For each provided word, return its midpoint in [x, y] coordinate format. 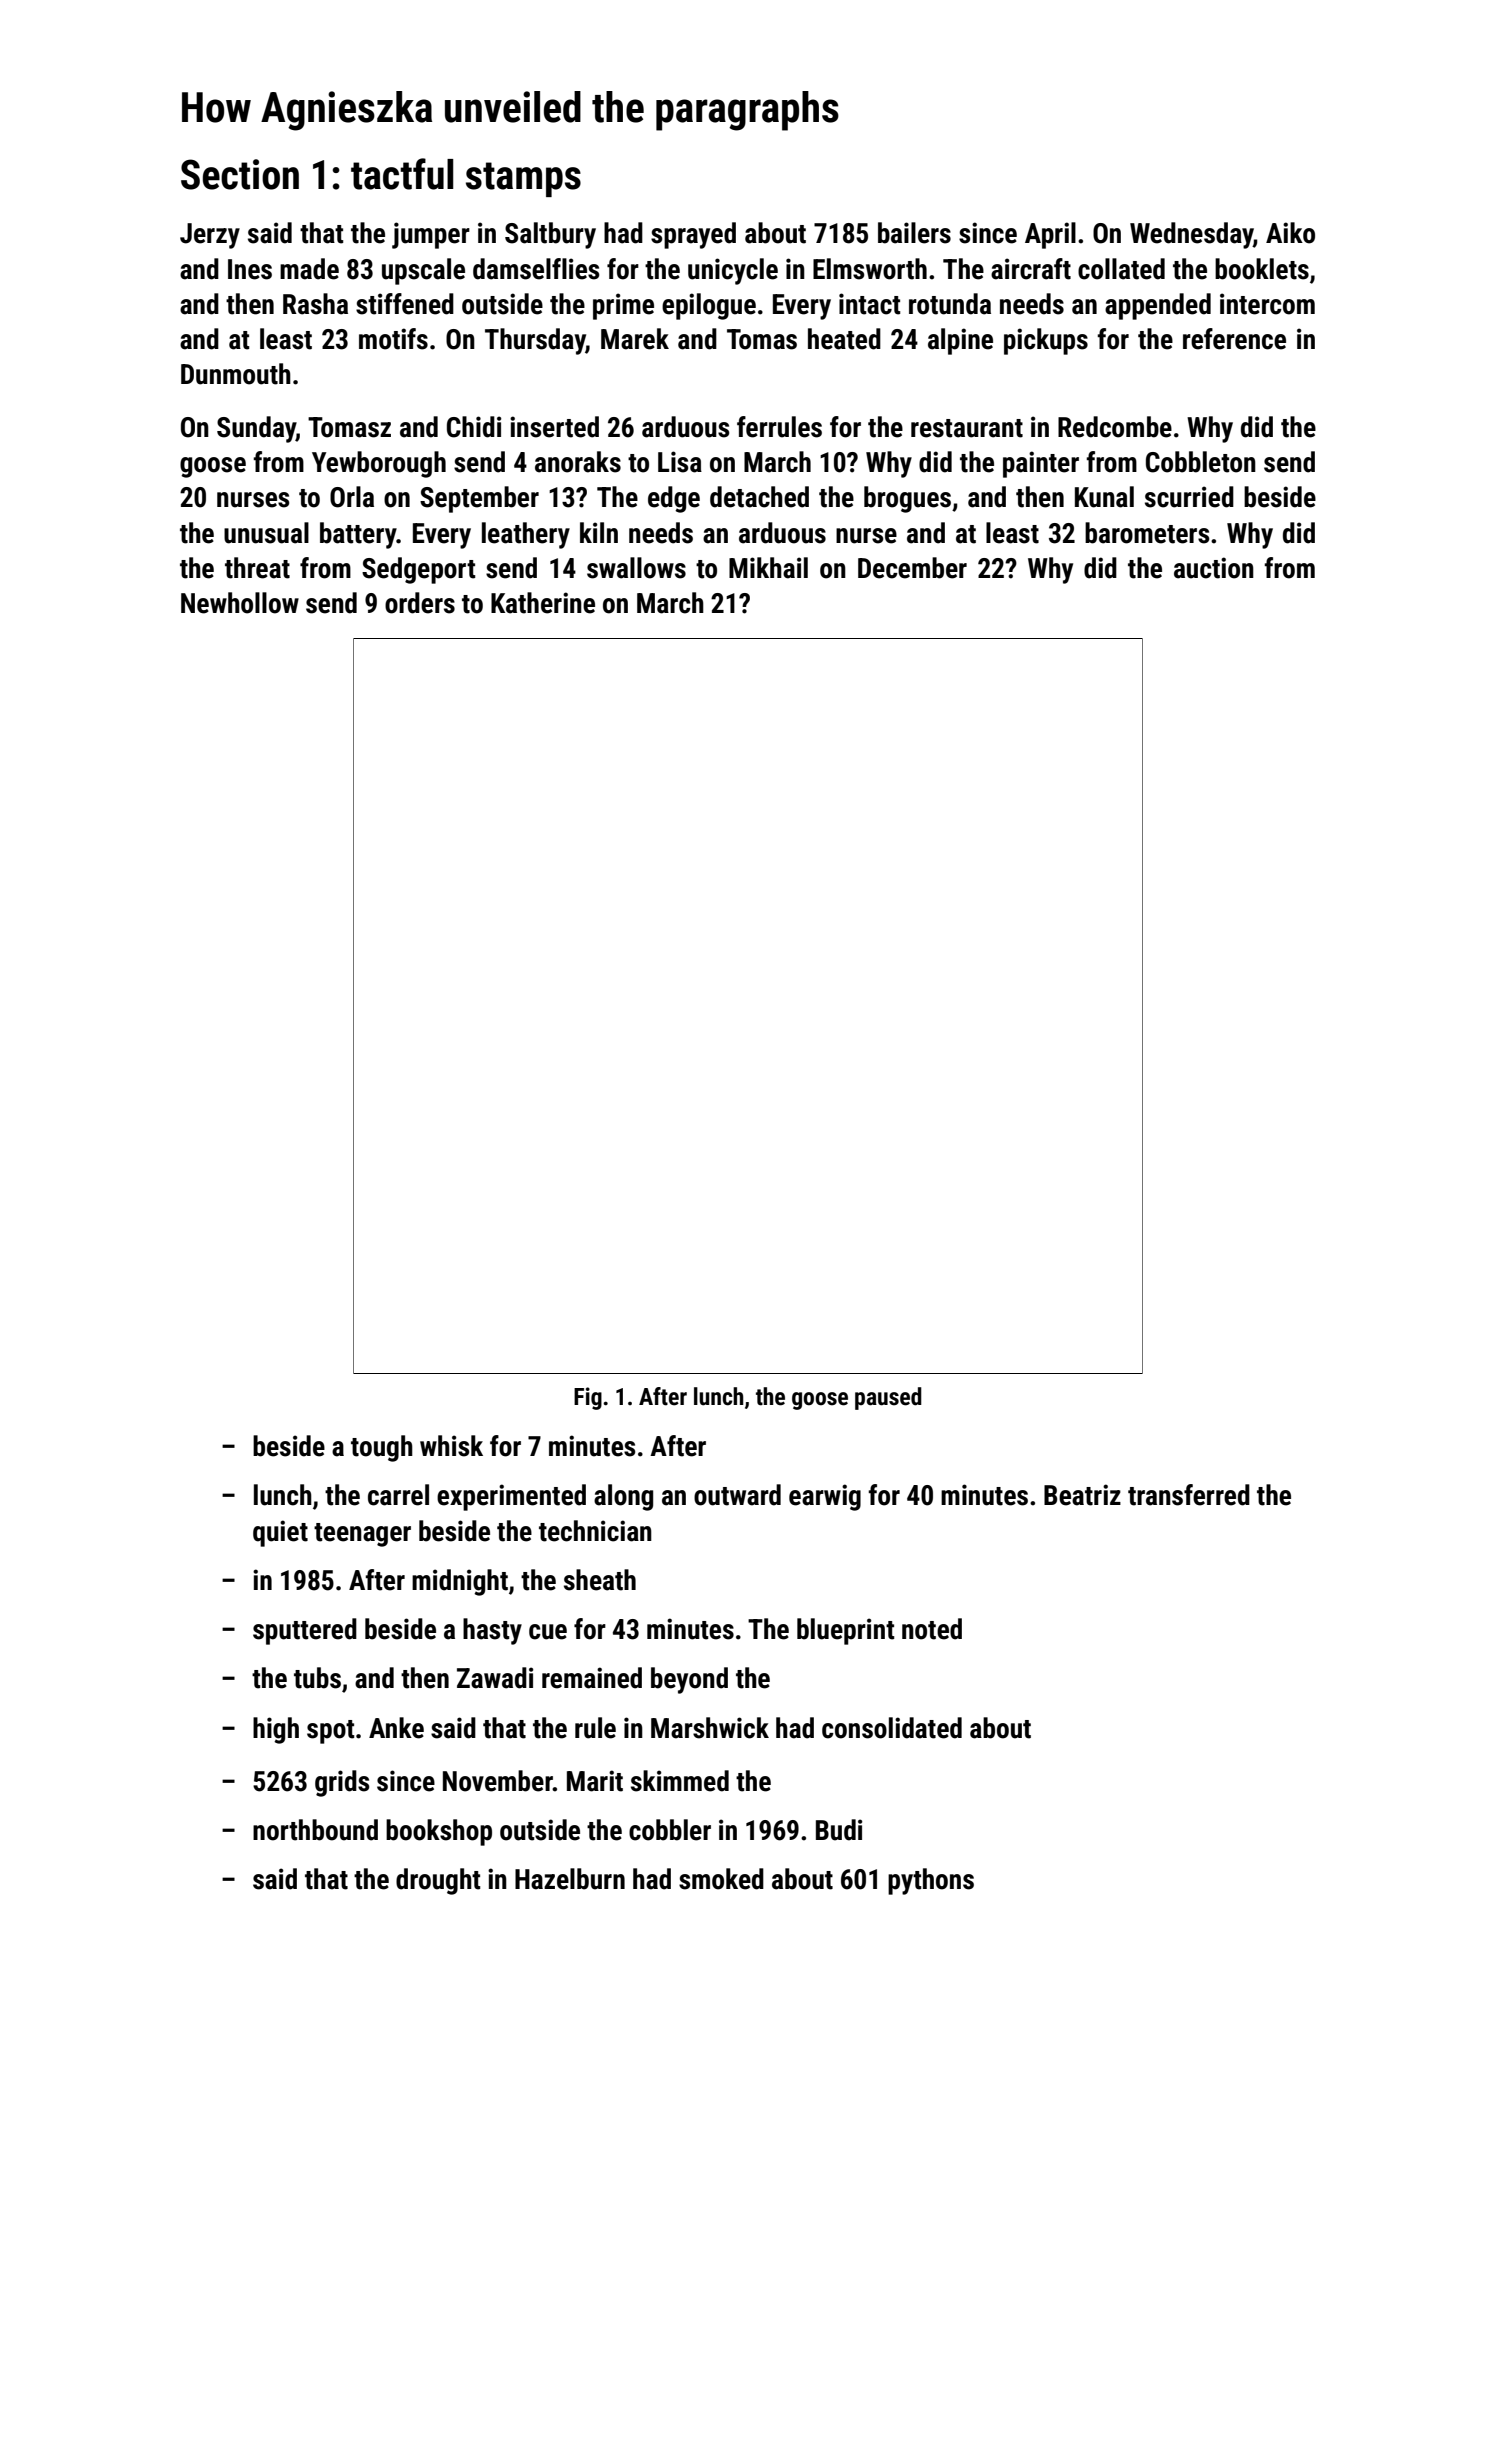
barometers [1147, 533]
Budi [839, 1830]
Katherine [543, 603]
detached [759, 497]
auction [1214, 568]
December [912, 568]
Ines [250, 269]
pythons [931, 1881]
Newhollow [240, 603]
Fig [588, 1398]
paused [888, 1398]
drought [438, 1881]
